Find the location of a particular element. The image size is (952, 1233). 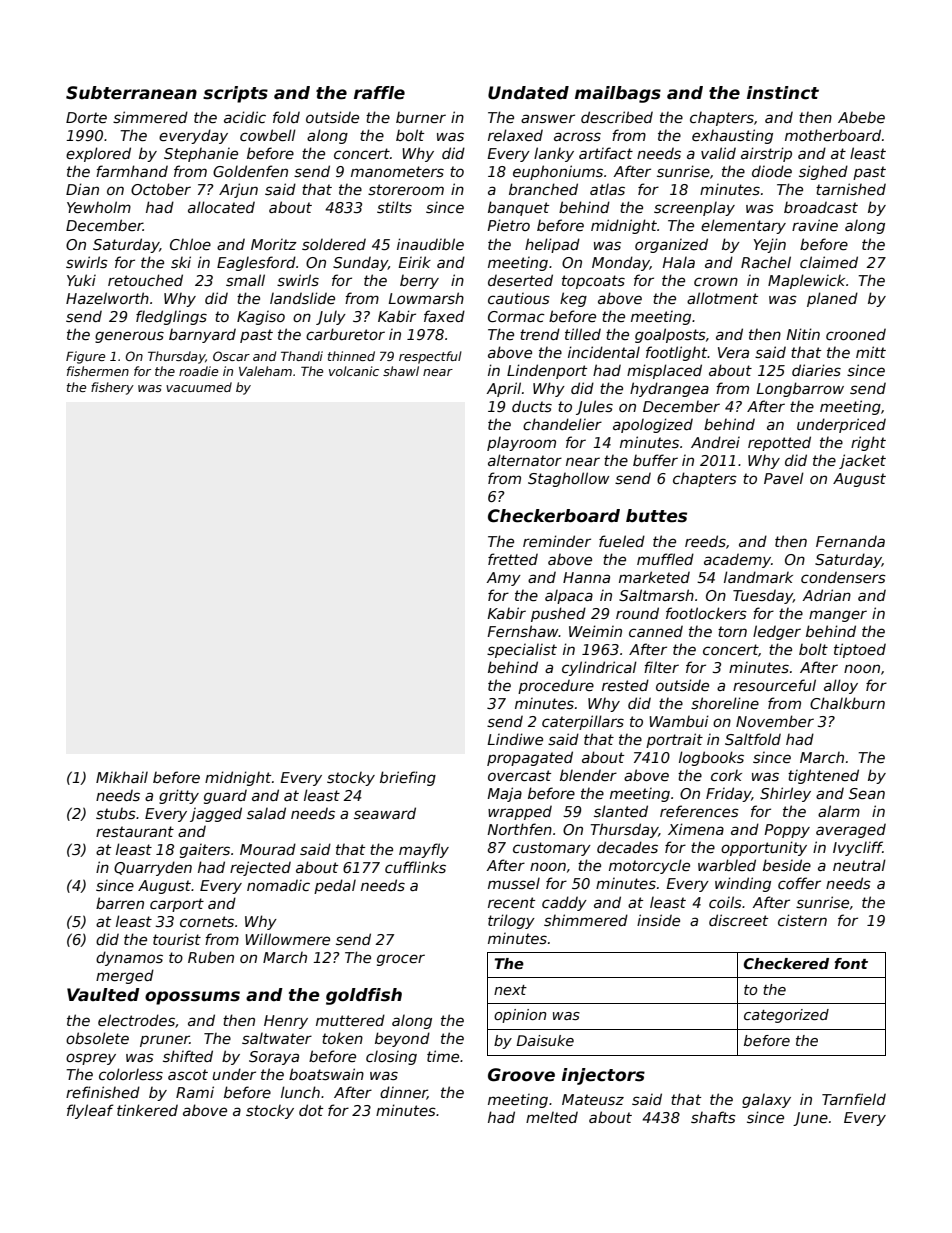

repotted is located at coordinates (779, 443).
